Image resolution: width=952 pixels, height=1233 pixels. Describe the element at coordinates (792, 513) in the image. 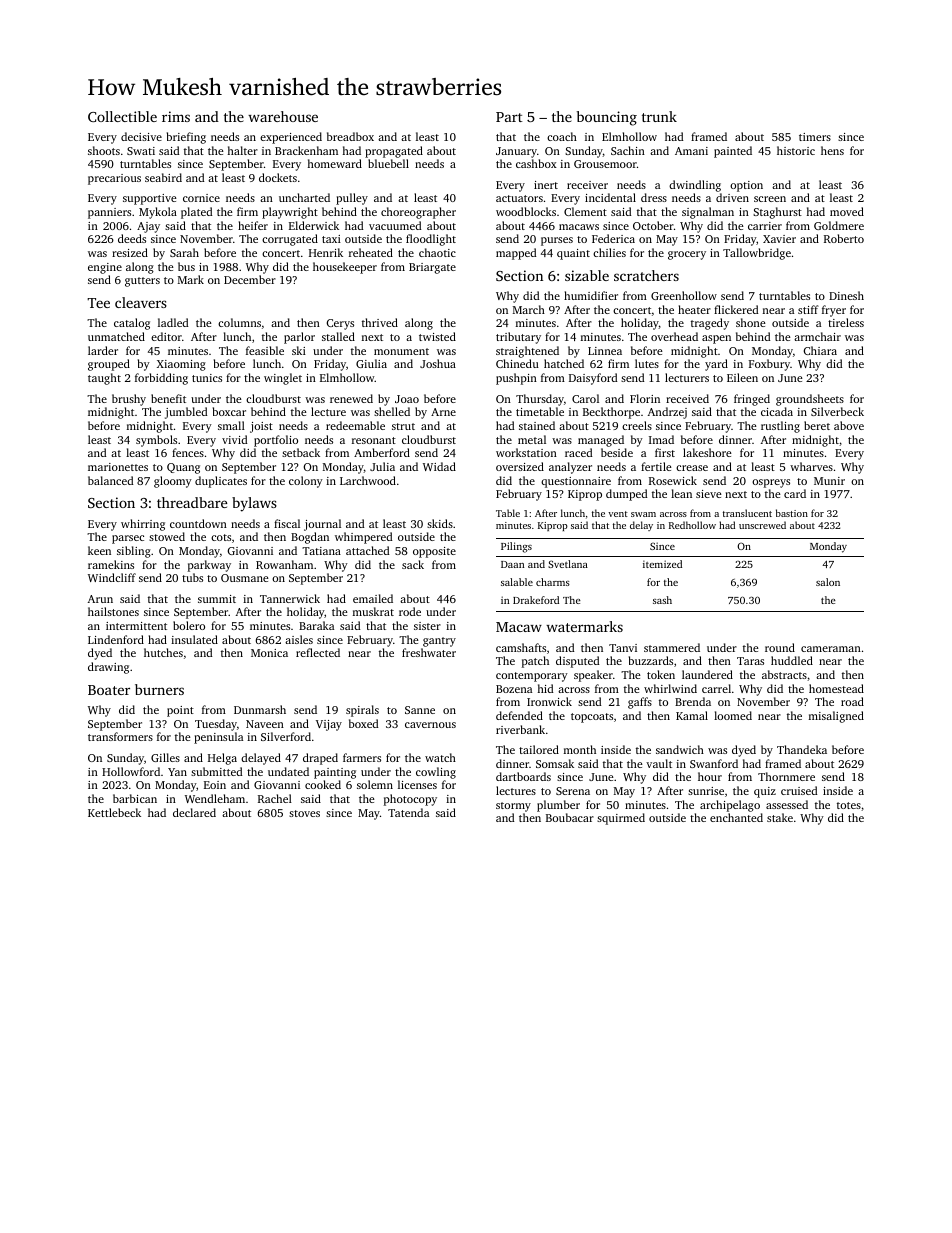

I see `bastion` at that location.
